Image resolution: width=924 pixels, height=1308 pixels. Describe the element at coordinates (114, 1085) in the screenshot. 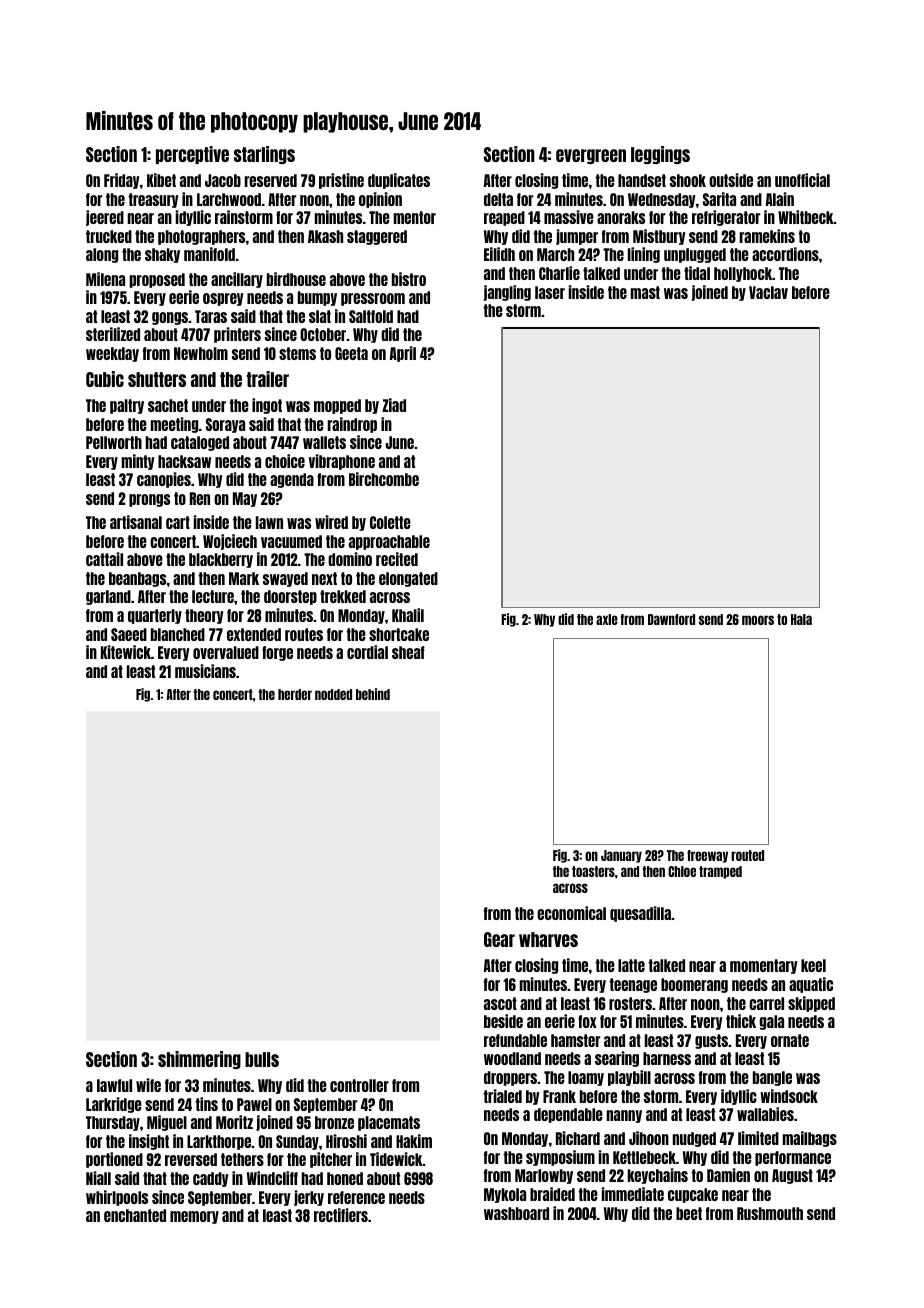

I see `lawful` at that location.
